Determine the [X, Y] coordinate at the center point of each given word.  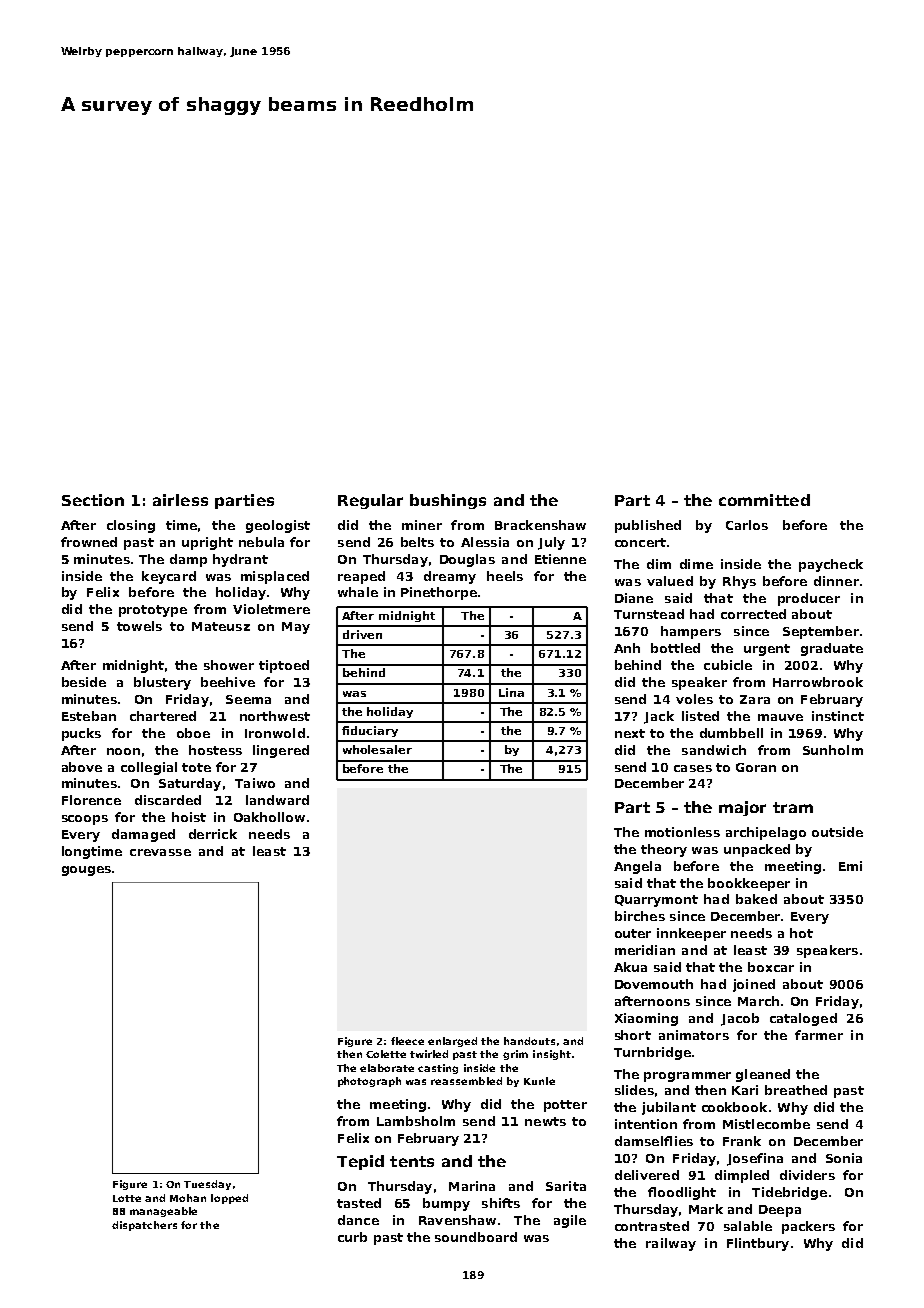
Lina [511, 692]
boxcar [771, 967]
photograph [369, 1082]
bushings [448, 501]
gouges [86, 871]
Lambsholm [416, 1121]
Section [93, 500]
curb [352, 1237]
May [296, 628]
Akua [630, 967]
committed [764, 500]
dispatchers [144, 1226]
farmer [819, 1035]
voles [694, 699]
